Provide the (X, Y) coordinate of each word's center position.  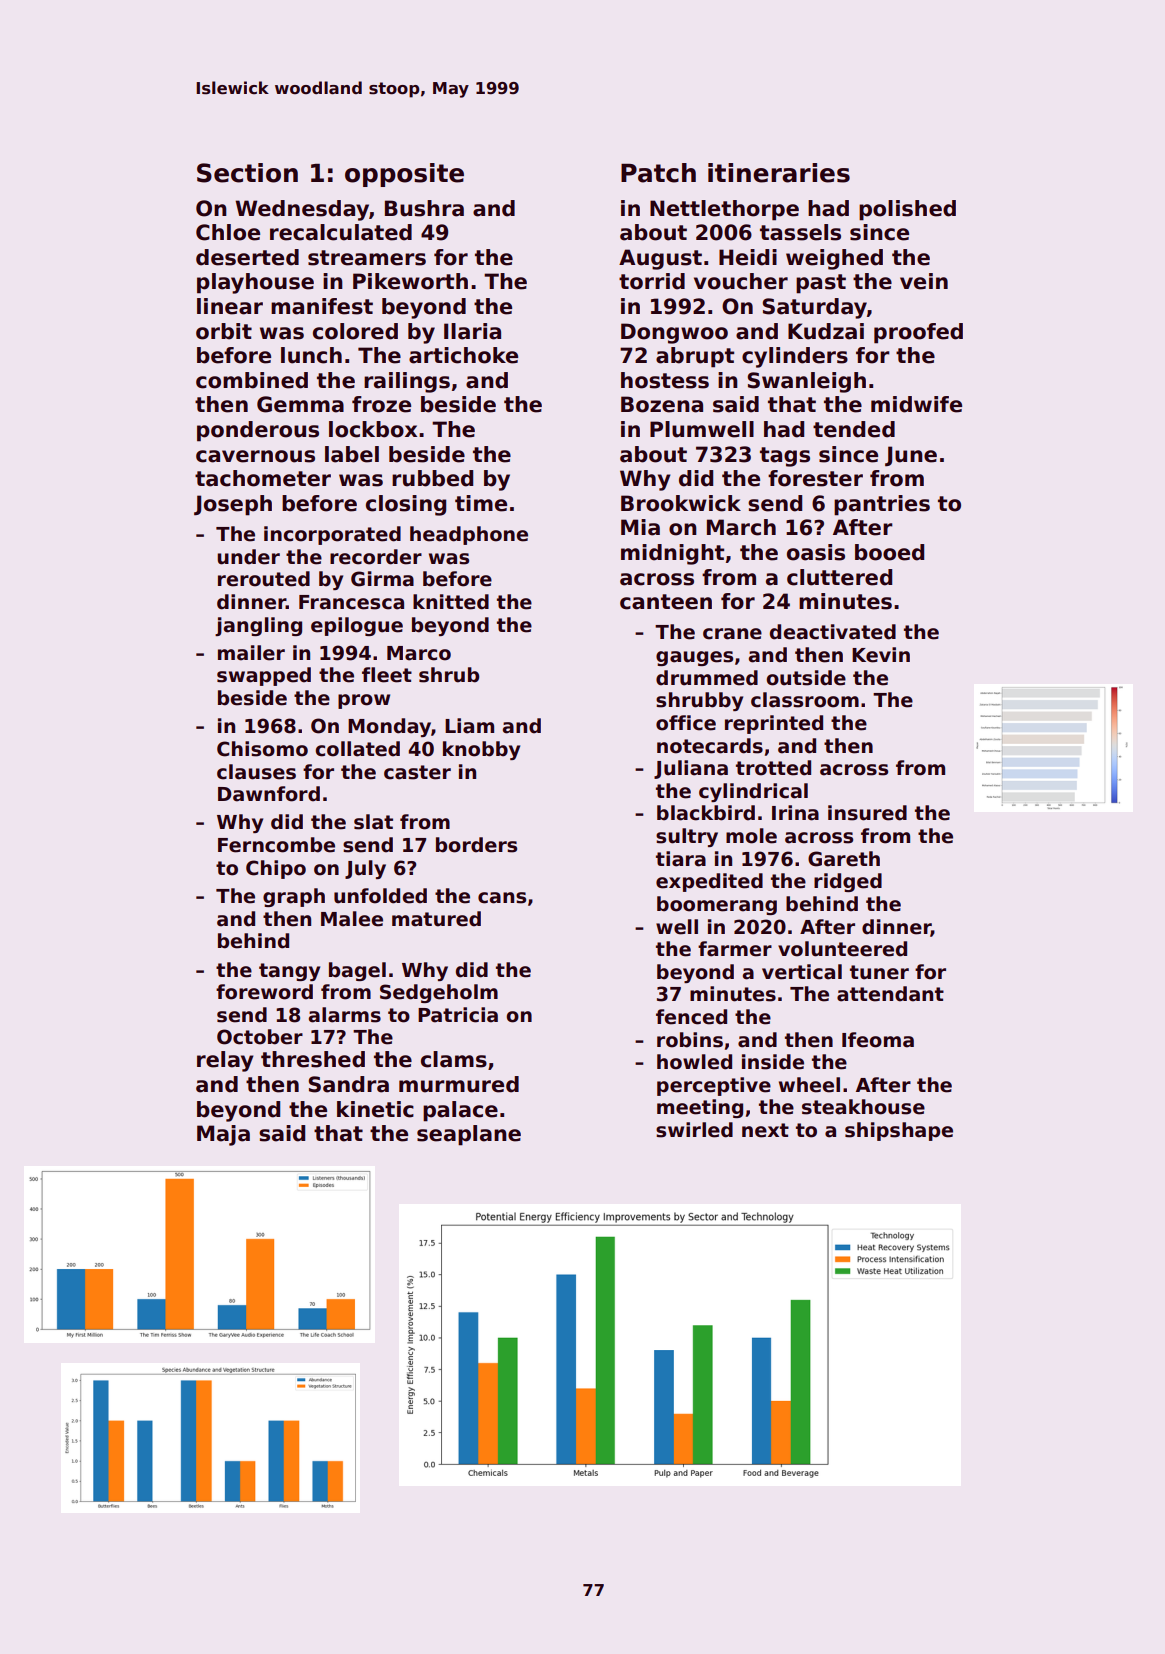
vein (924, 281)
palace (460, 1111)
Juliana (691, 769)
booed (889, 552)
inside (773, 1062)
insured (867, 813)
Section (247, 173)
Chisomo (262, 749)
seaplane (469, 1135)
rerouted (264, 579)
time (481, 503)
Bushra (424, 208)
